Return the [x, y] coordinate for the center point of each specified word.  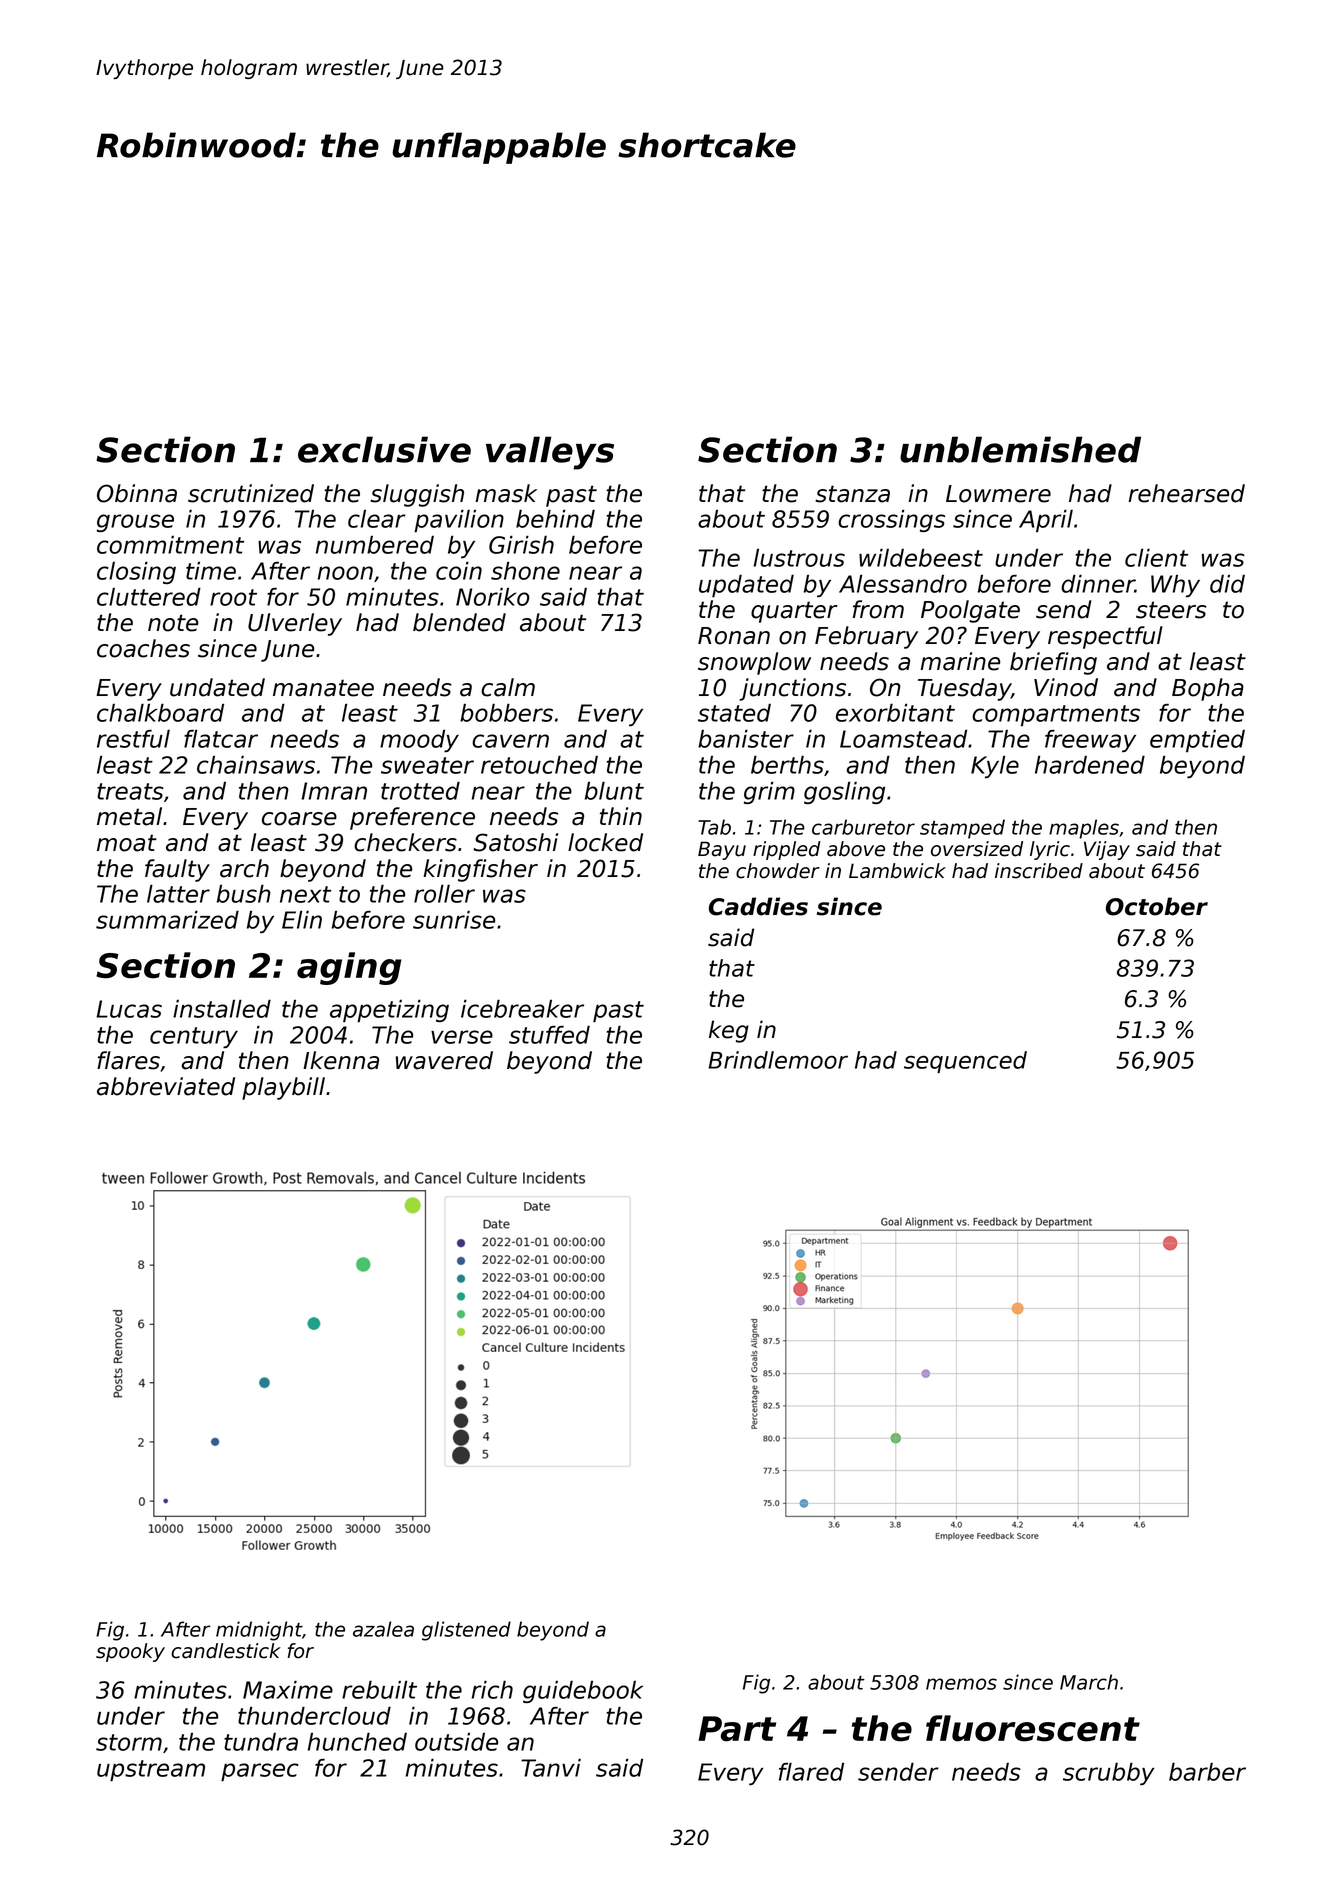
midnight [259, 1631]
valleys [550, 453]
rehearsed [1186, 493]
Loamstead [903, 739]
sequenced [965, 1062]
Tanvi [551, 1768]
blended [459, 622]
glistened [466, 1631]
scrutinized [251, 493]
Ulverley [295, 624]
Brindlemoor [778, 1060]
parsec [260, 1772]
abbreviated [166, 1086]
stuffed [549, 1035]
